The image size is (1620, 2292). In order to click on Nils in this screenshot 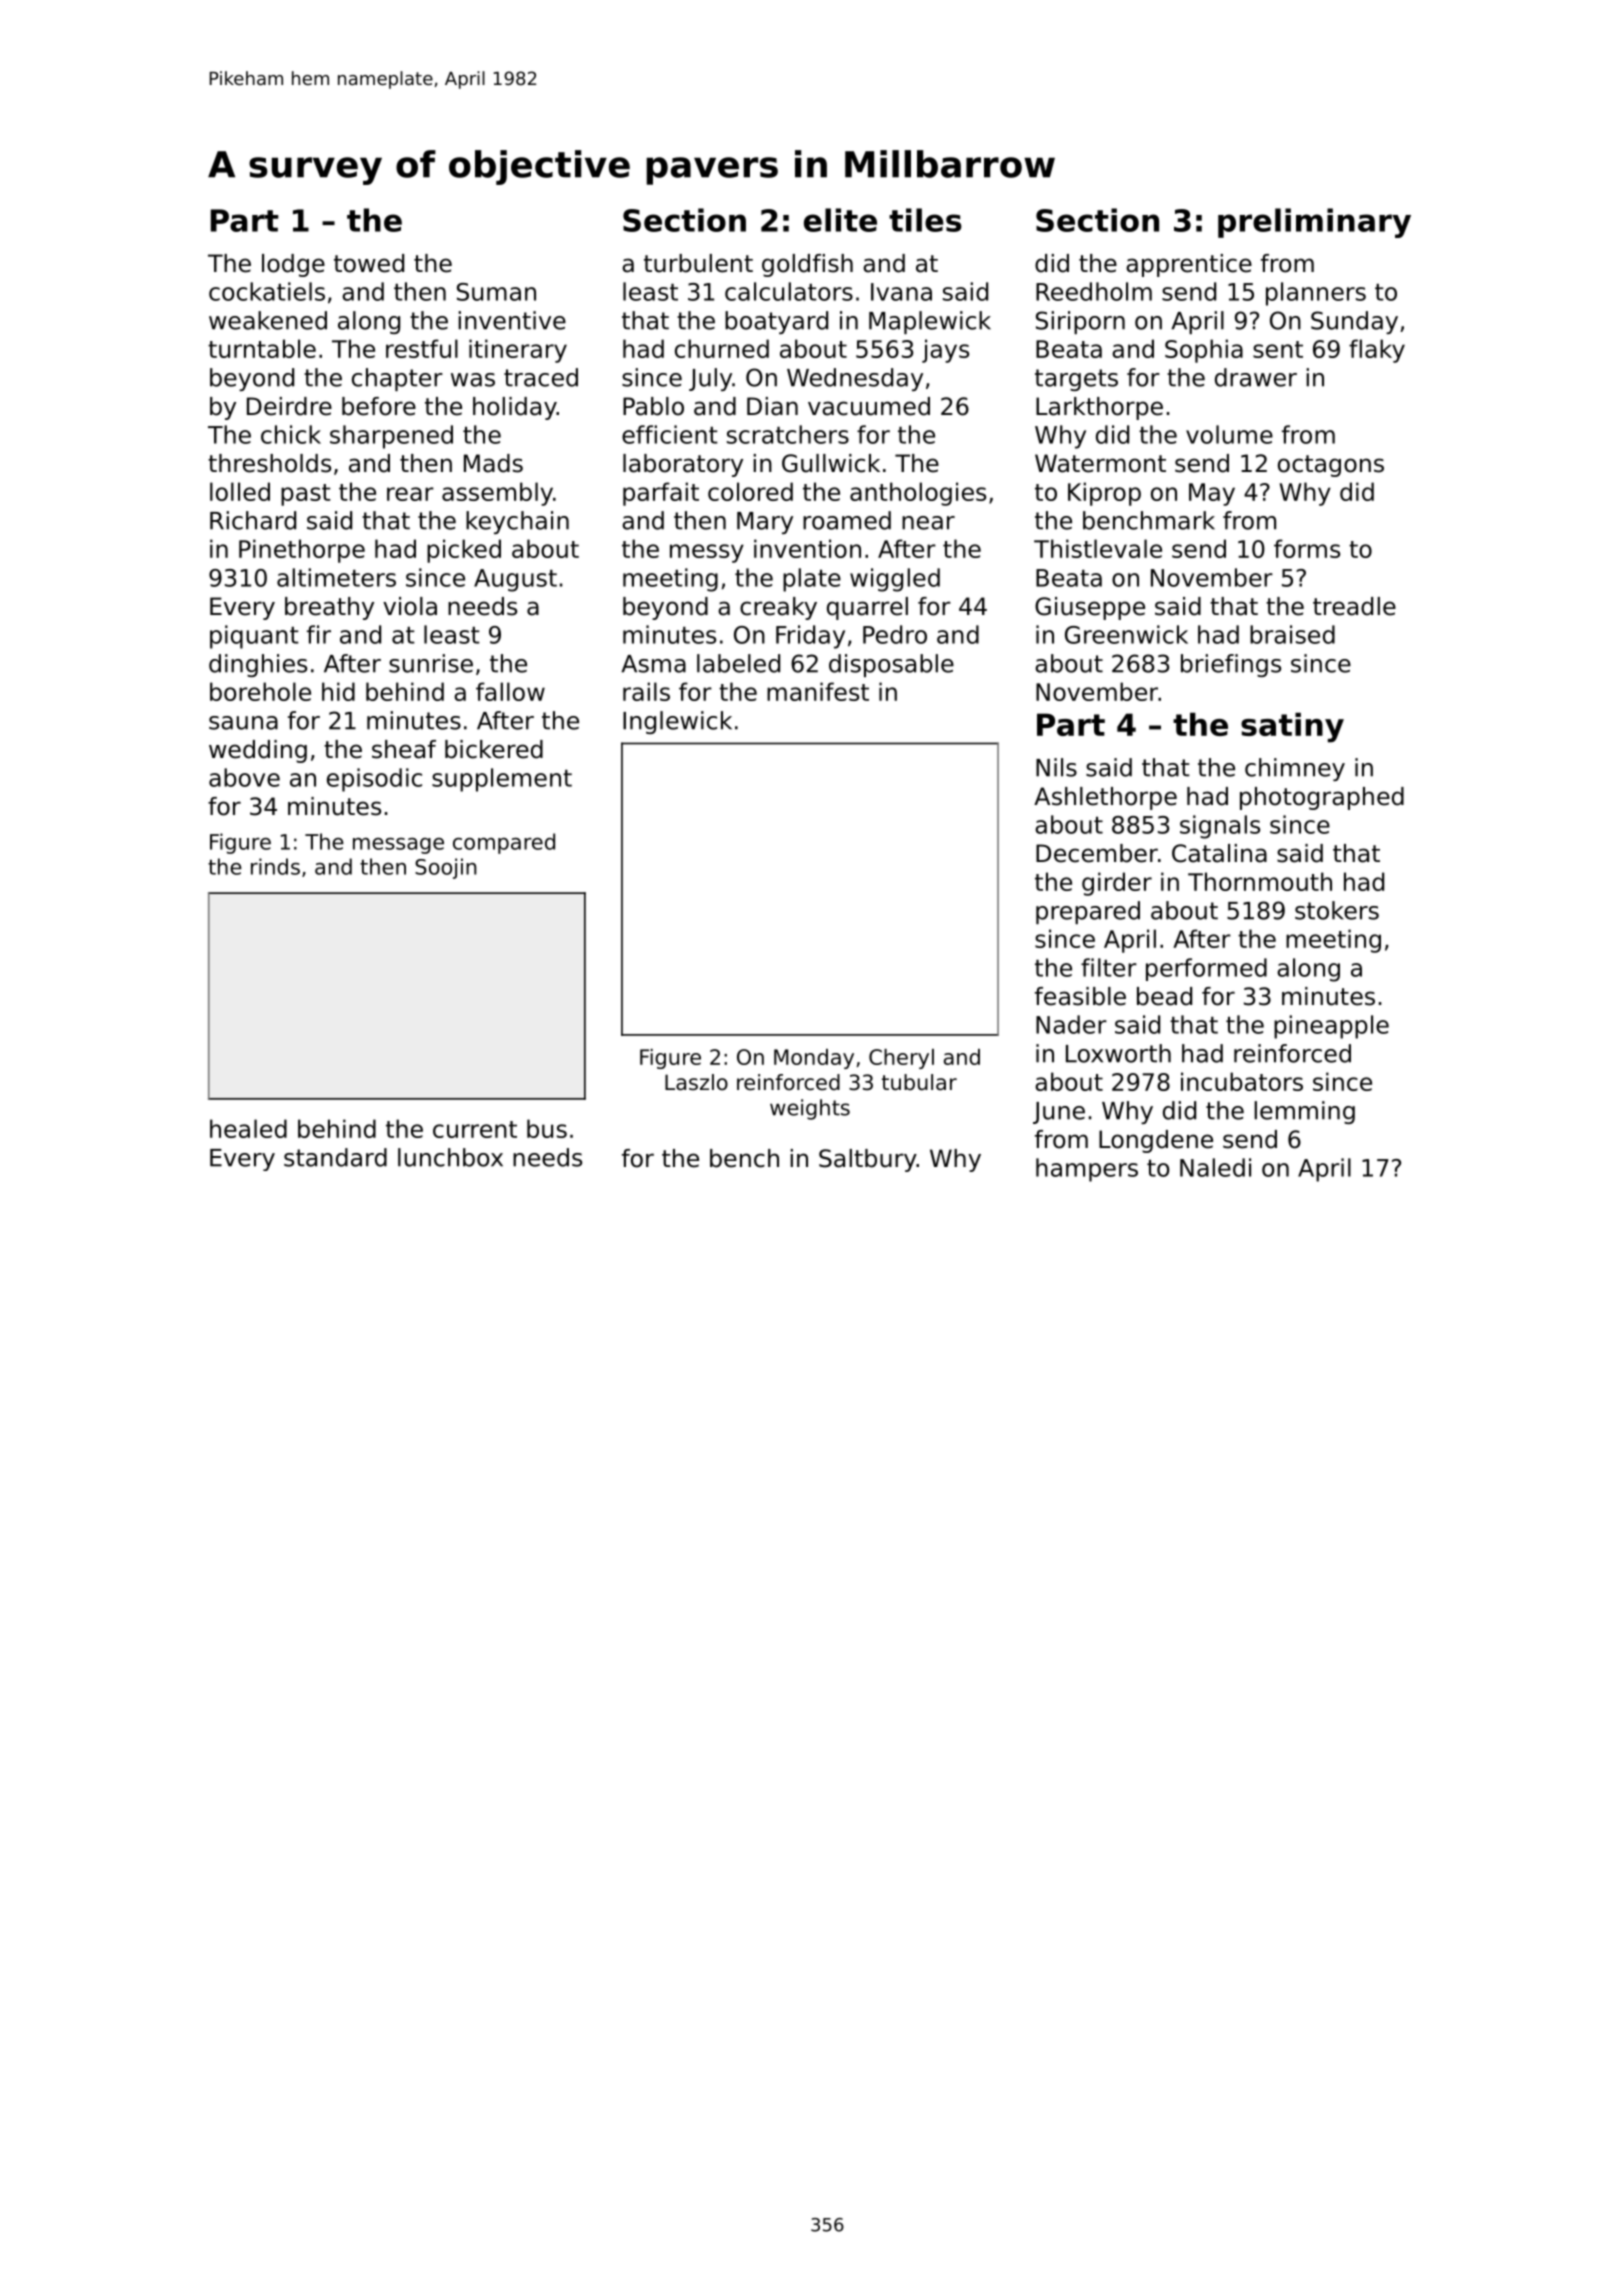, I will do `click(1056, 767)`.
